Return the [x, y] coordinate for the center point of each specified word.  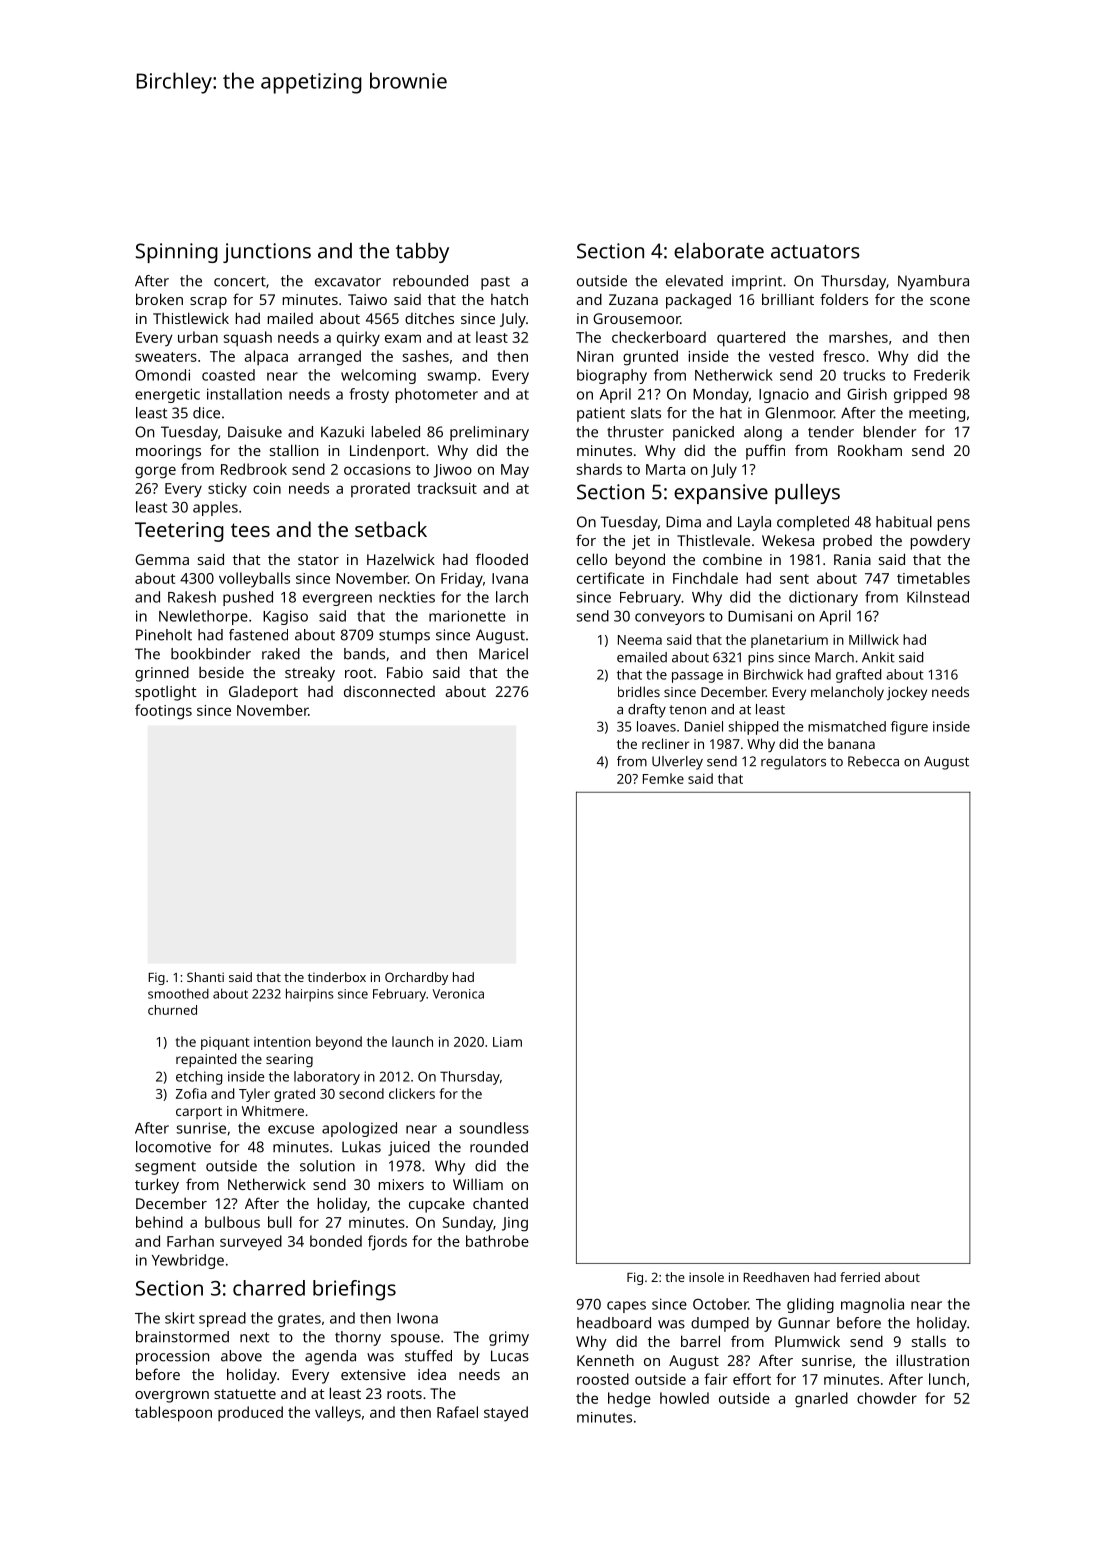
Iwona [417, 1318]
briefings [354, 1290]
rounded [499, 1147]
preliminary [489, 433]
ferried [860, 1277]
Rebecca [873, 761]
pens [954, 525]
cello [592, 559]
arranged [329, 358]
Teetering [179, 532]
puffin [765, 452]
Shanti [205, 977]
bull [280, 1222]
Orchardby [416, 978]
